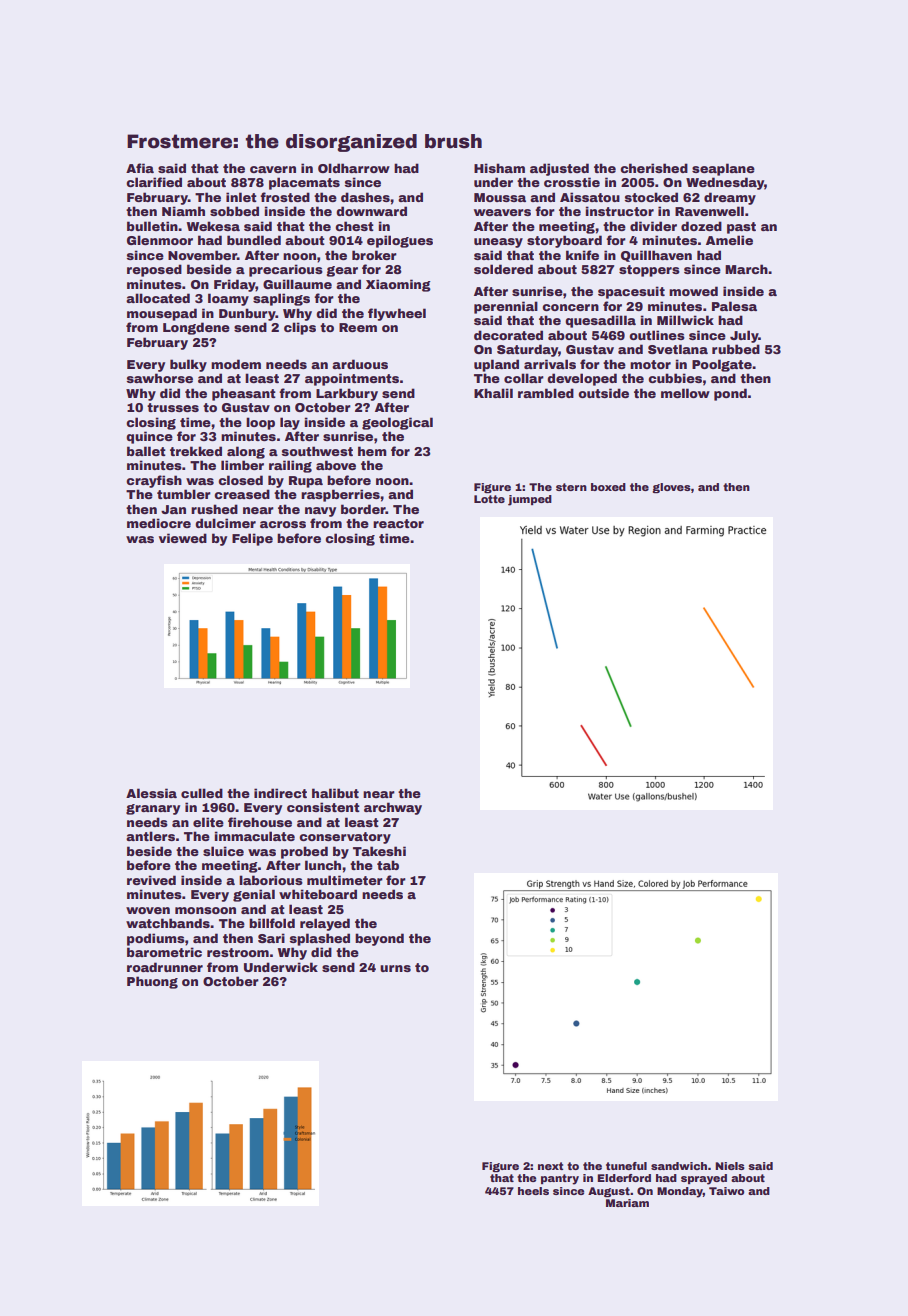 The image size is (908, 1316). I want to click on tab, so click(388, 865).
